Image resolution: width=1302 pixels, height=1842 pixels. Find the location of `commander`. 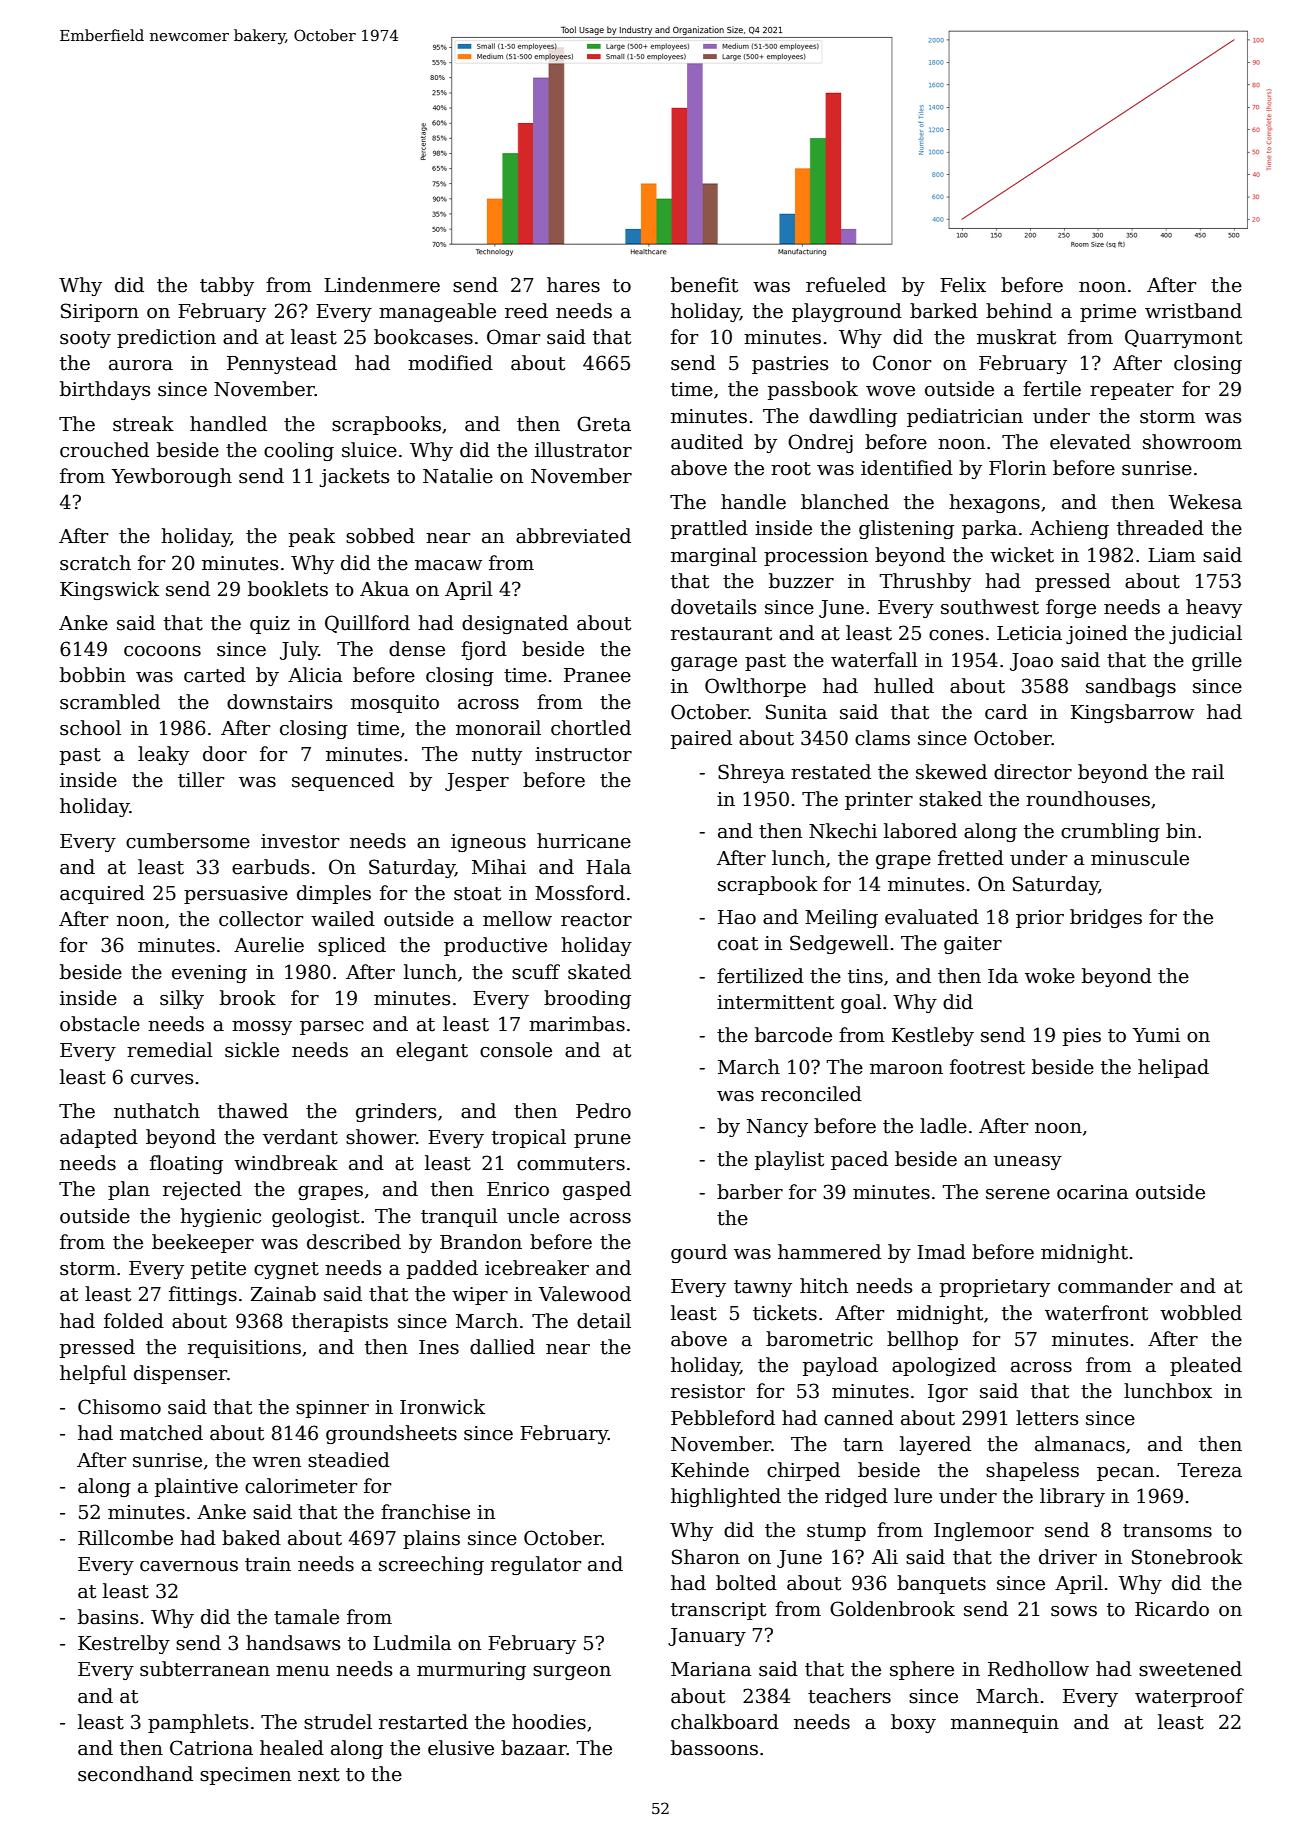

commander is located at coordinates (1115, 1286).
